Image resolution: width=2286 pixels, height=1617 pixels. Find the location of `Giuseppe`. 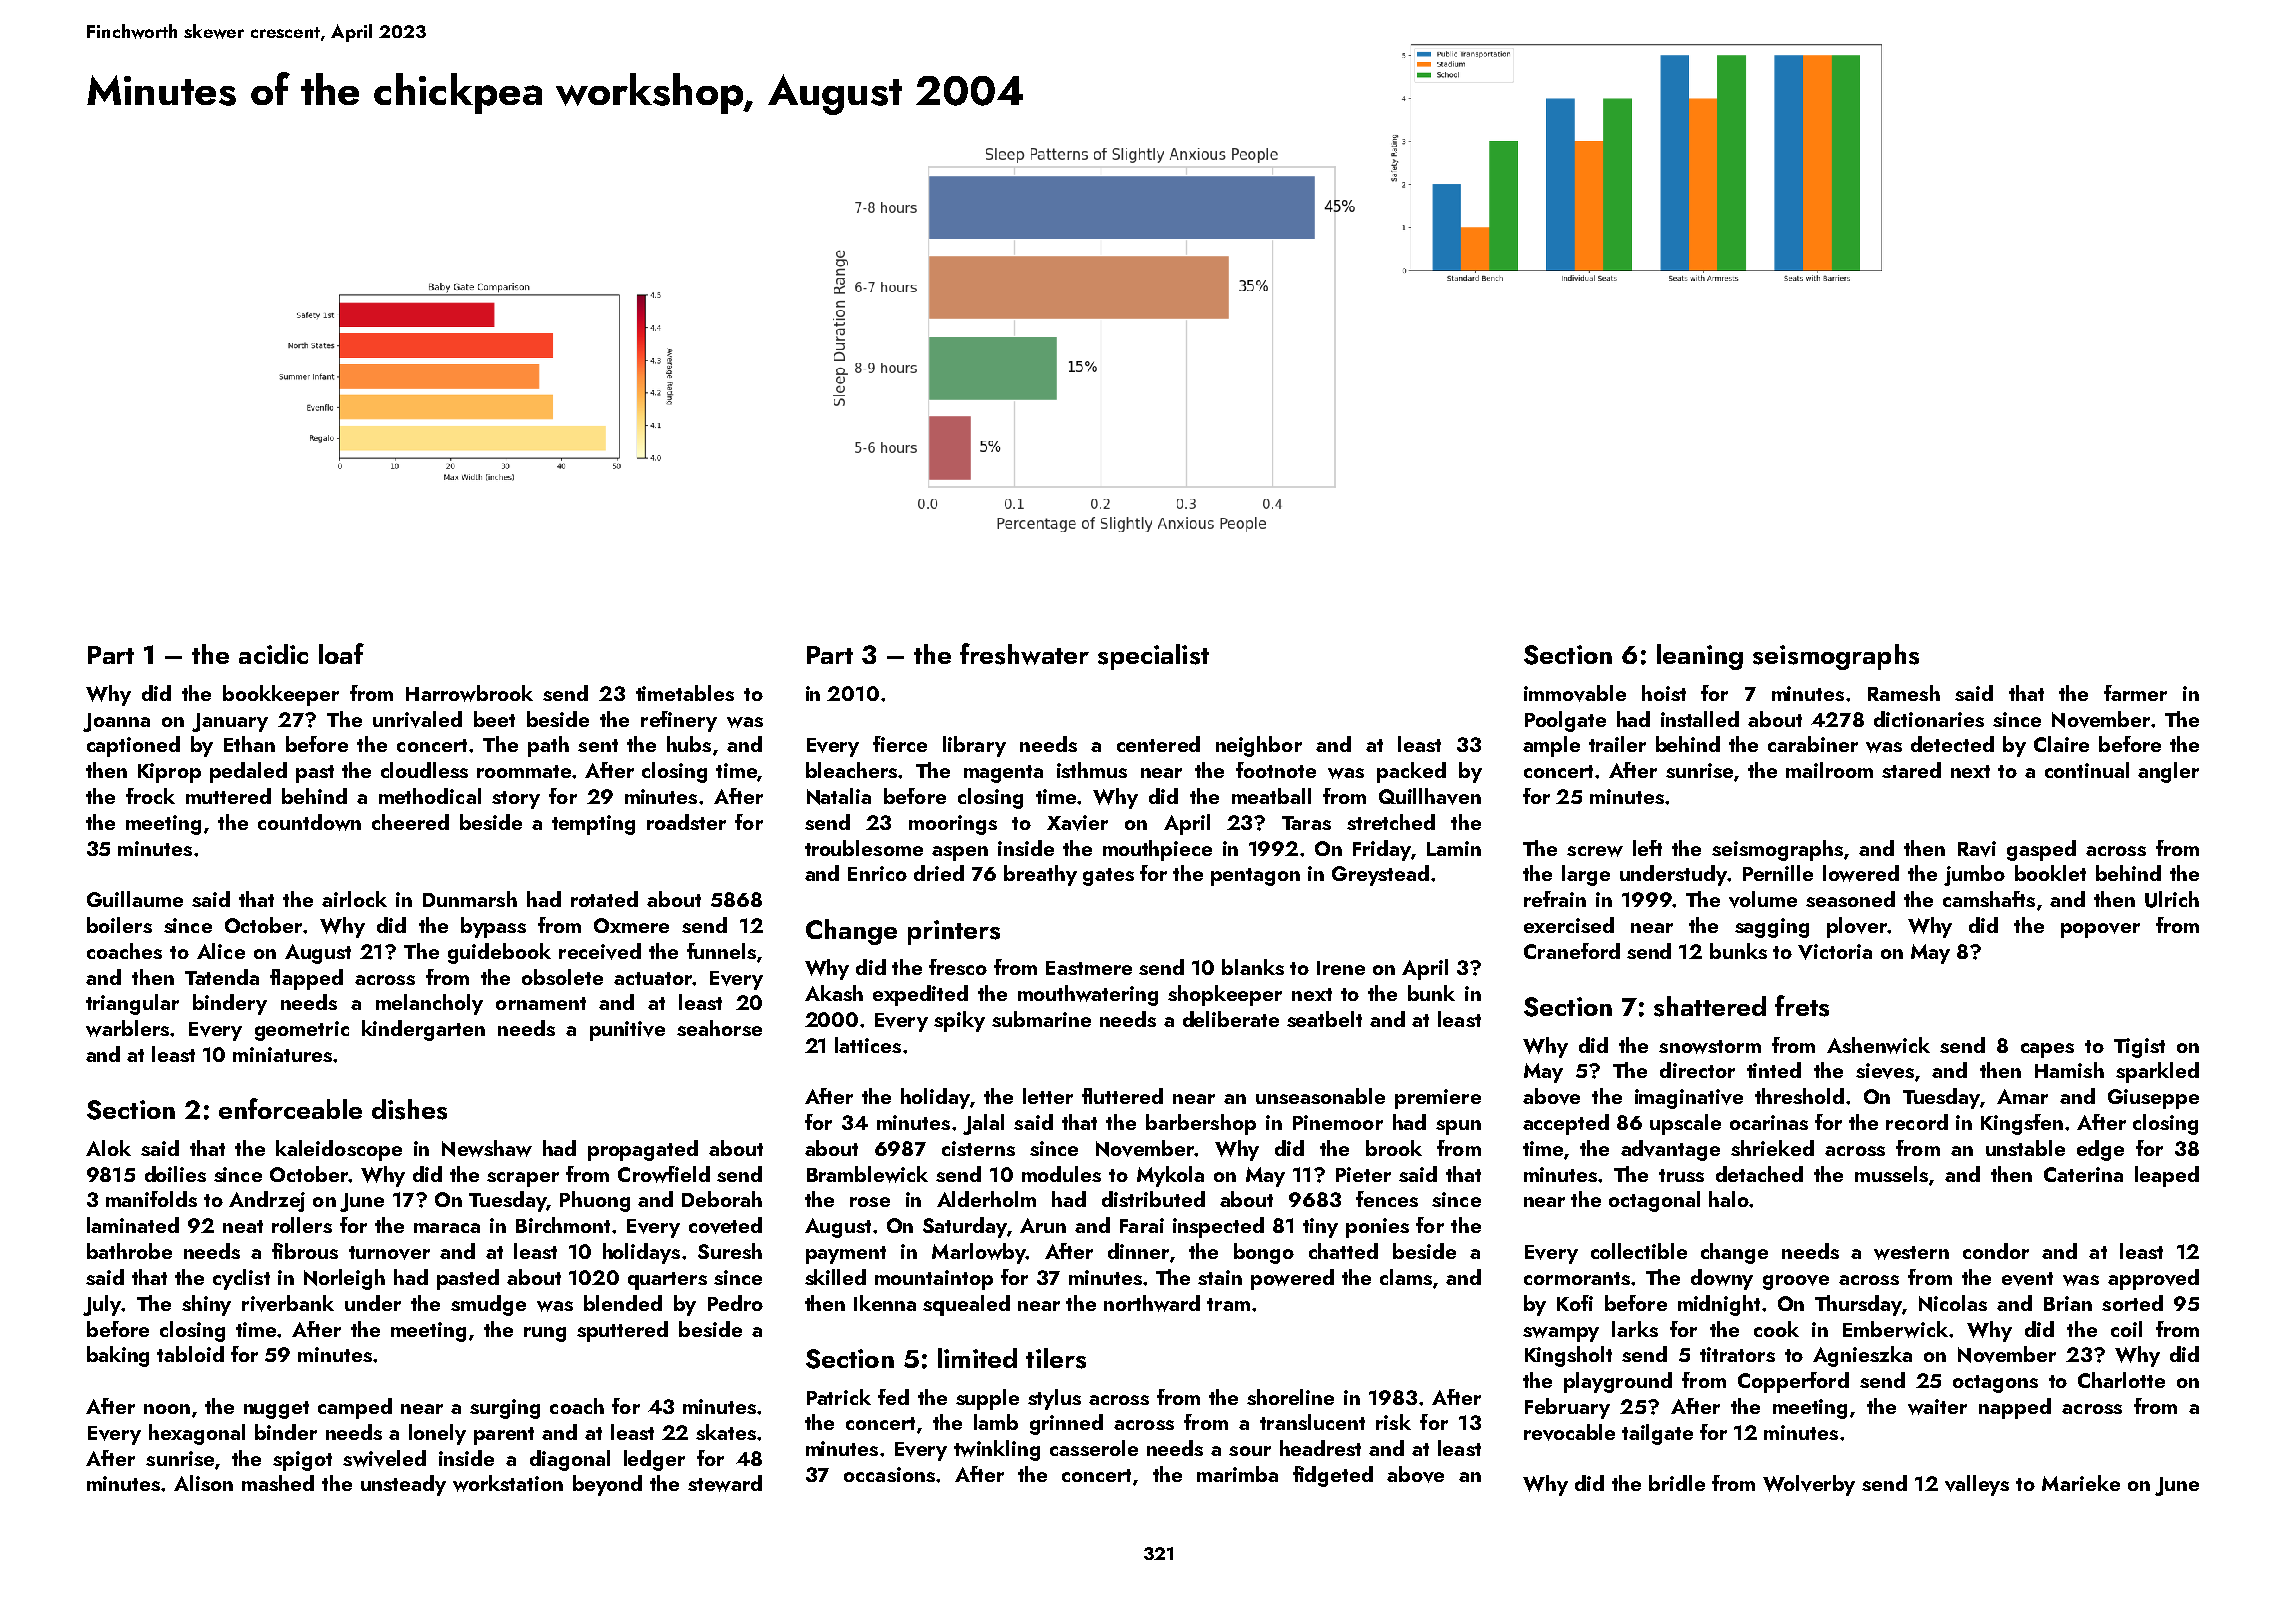

Giuseppe is located at coordinates (2153, 1099).
